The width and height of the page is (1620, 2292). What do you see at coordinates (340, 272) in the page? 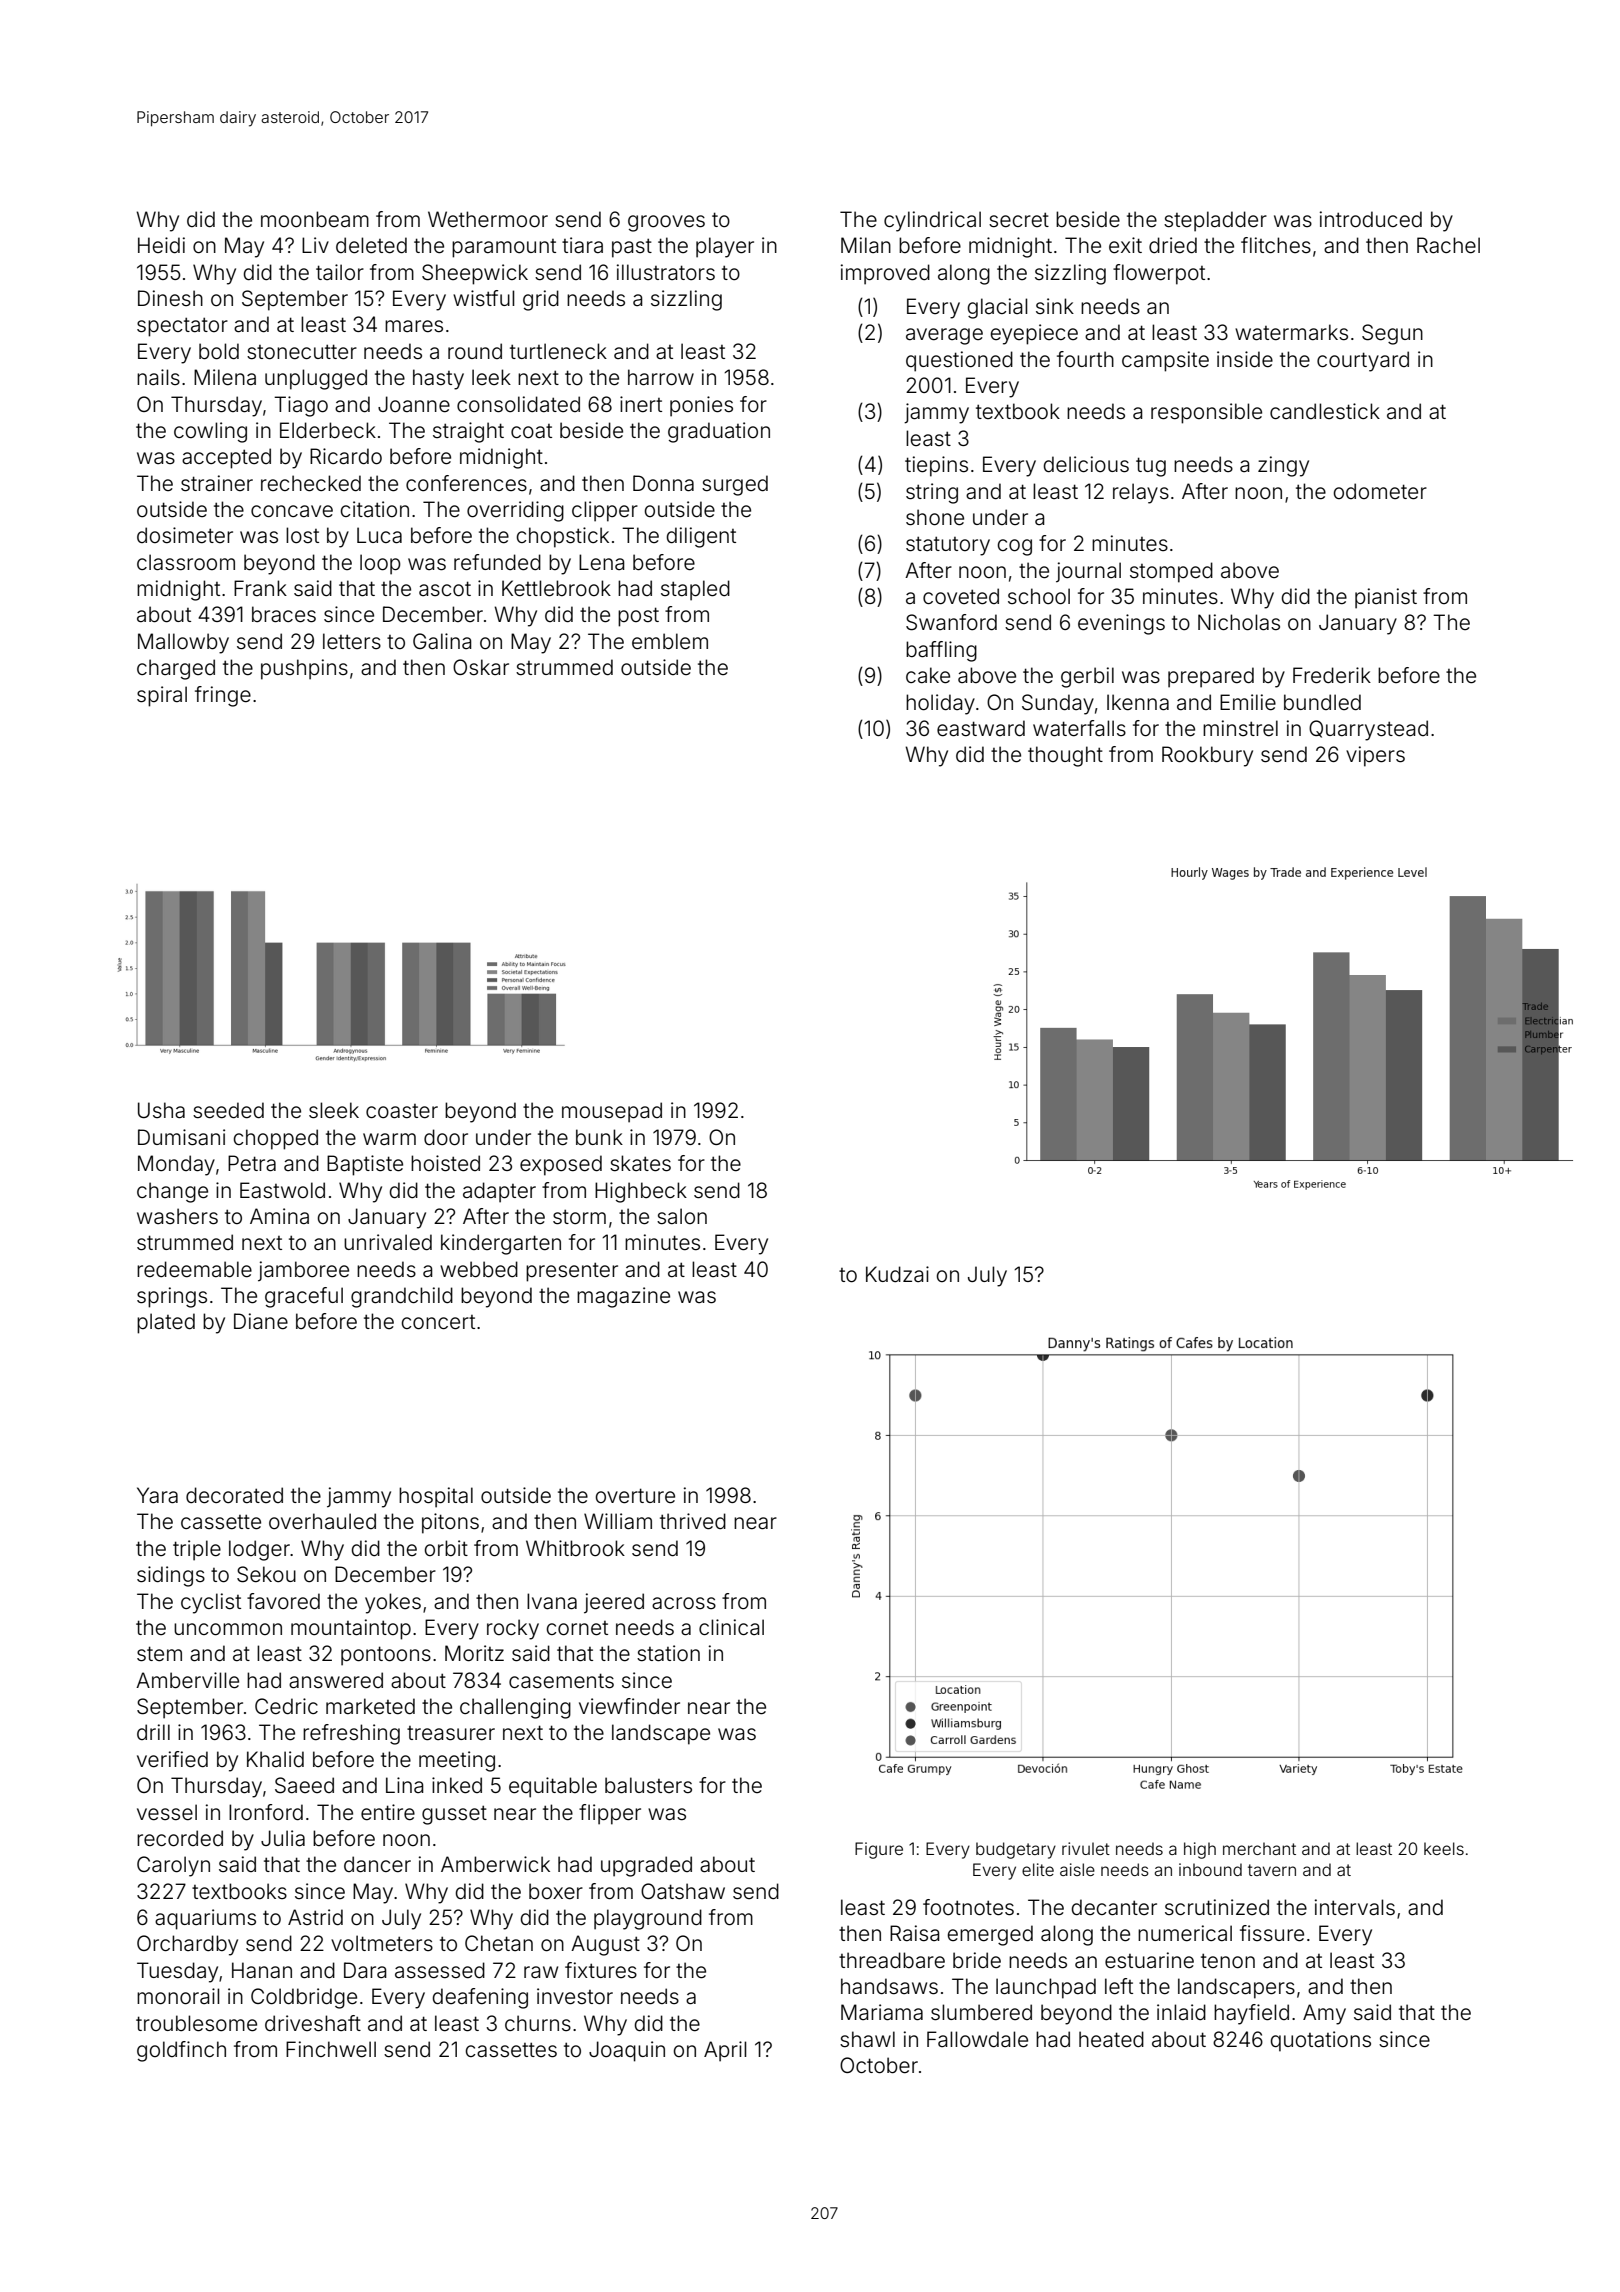
I see `tailor` at bounding box center [340, 272].
